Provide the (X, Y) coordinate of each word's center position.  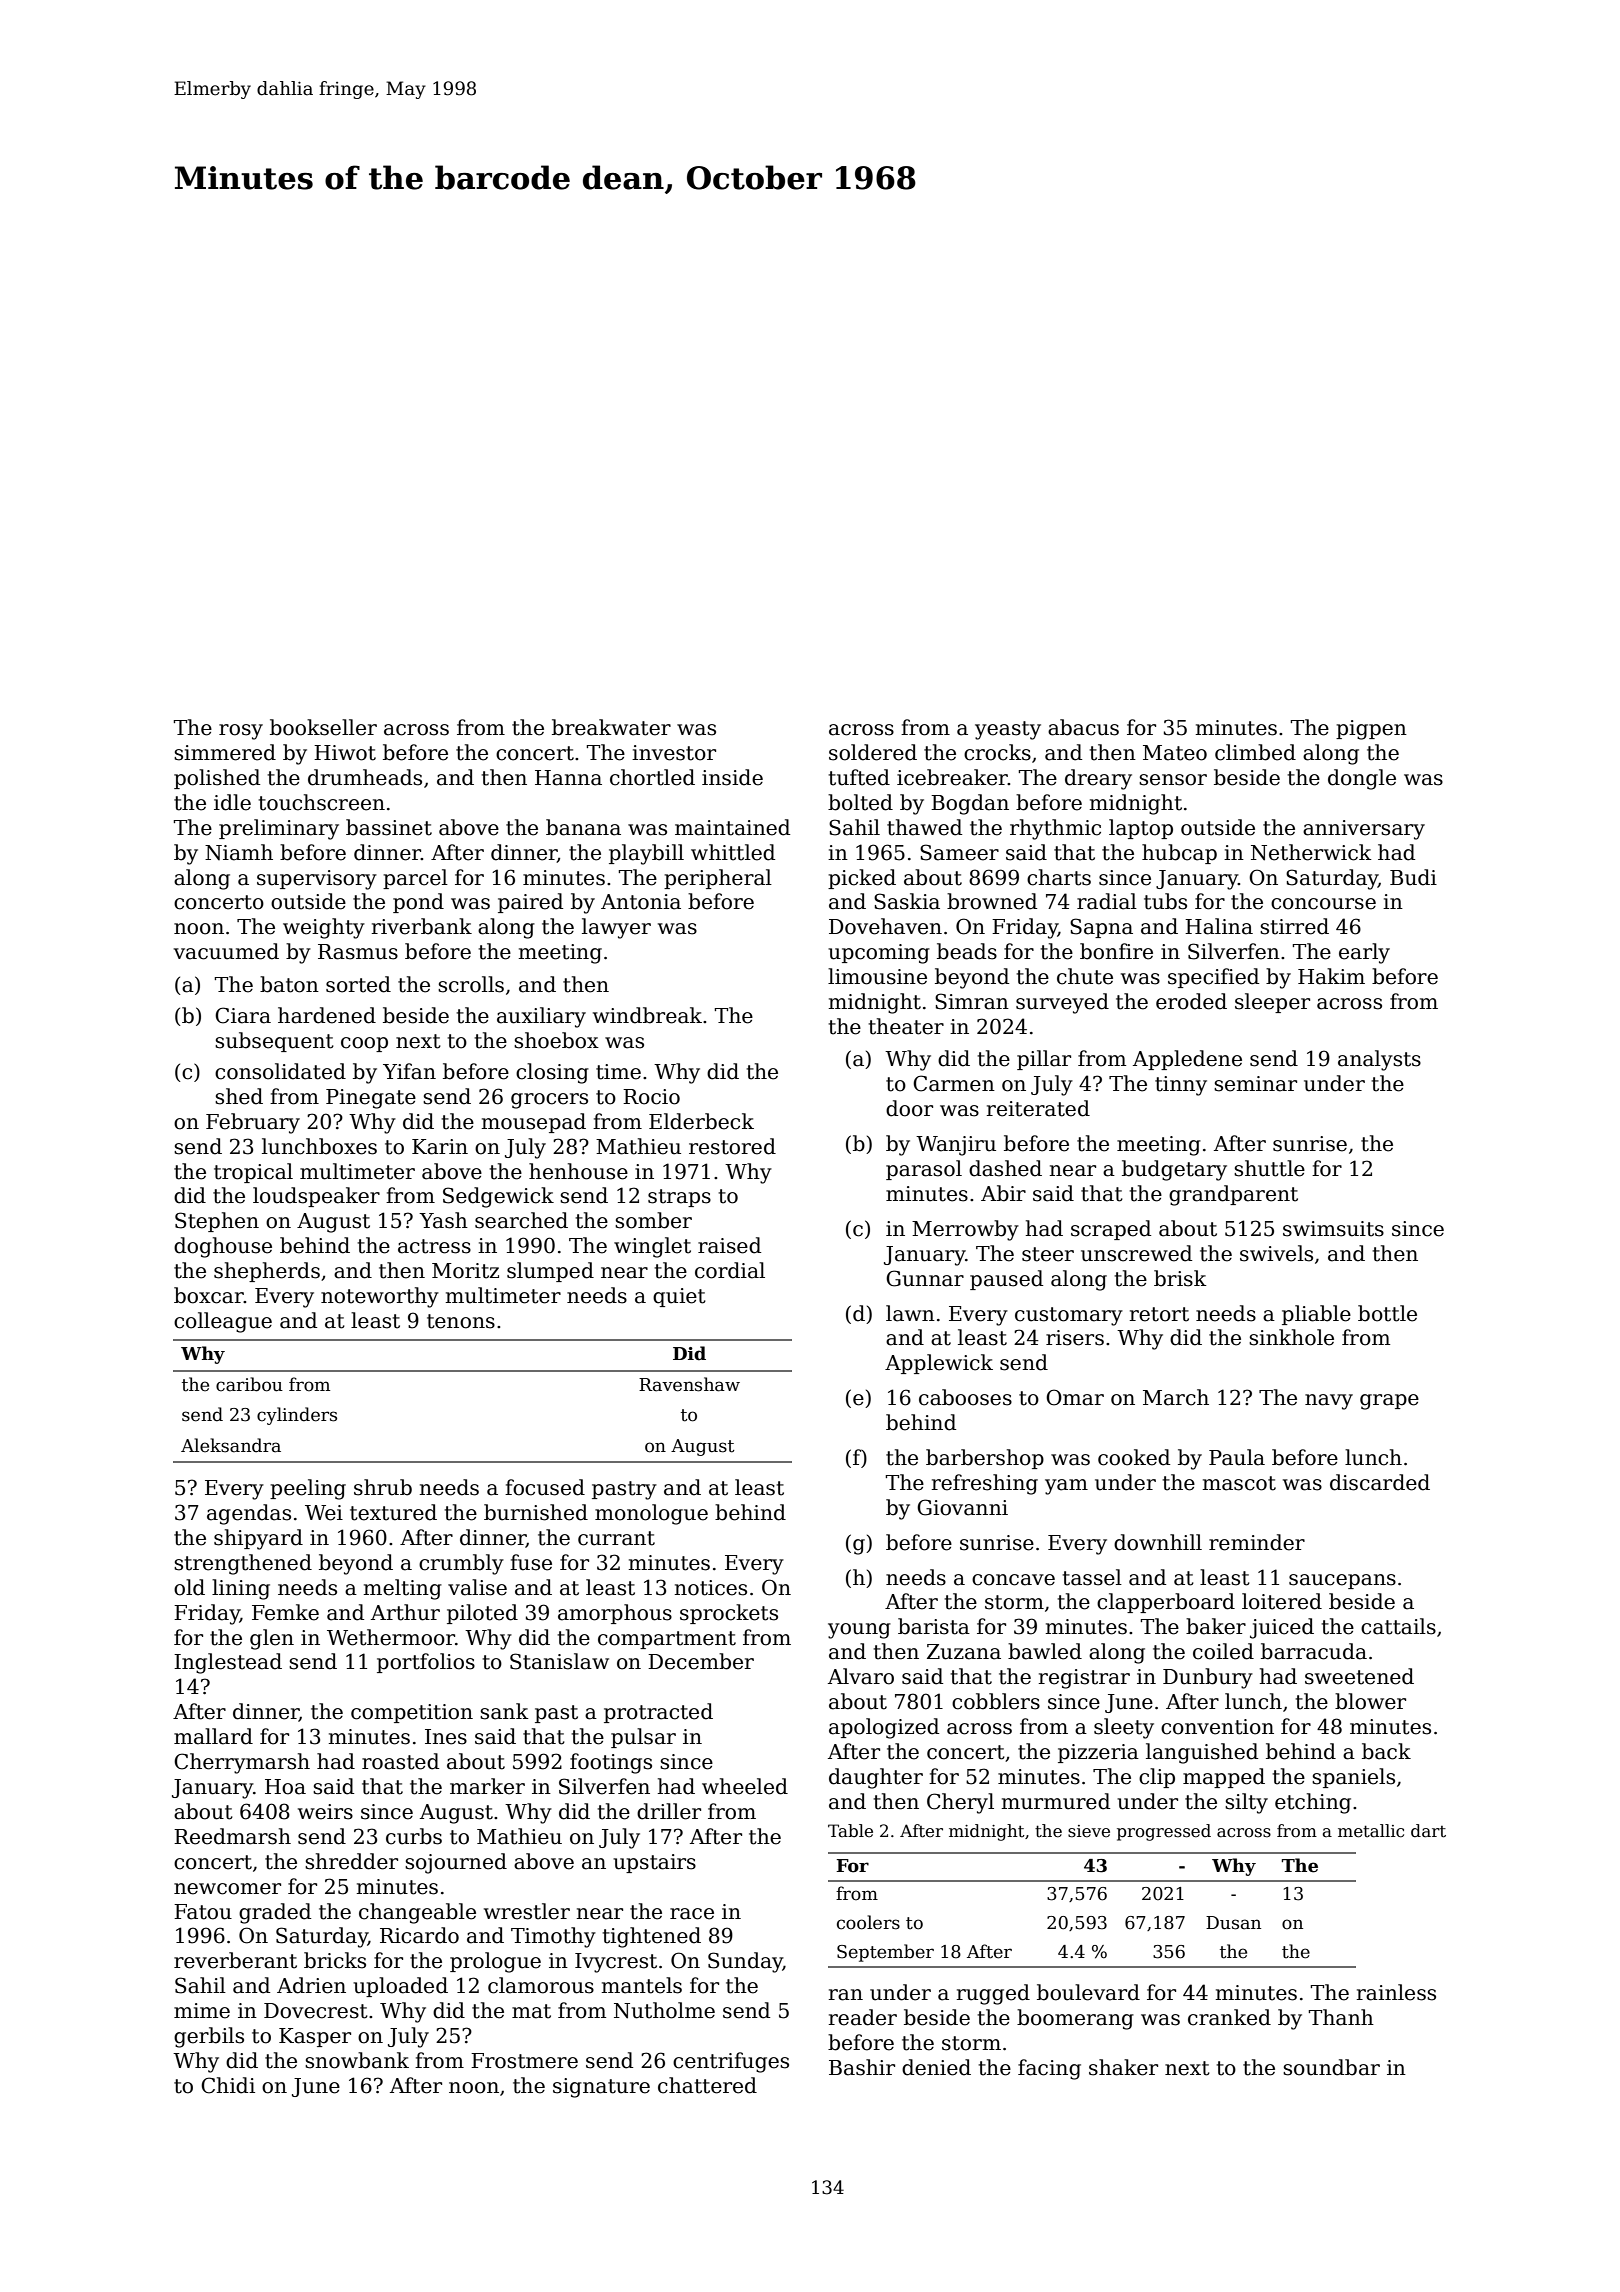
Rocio (651, 1097)
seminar (1255, 1084)
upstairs (654, 1863)
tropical (253, 1173)
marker (487, 1786)
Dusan (1233, 1923)
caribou (249, 1384)
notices (711, 1588)
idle (232, 802)
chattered (707, 2085)
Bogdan (970, 804)
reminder (1257, 1542)
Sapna (1101, 928)
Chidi (228, 2085)
